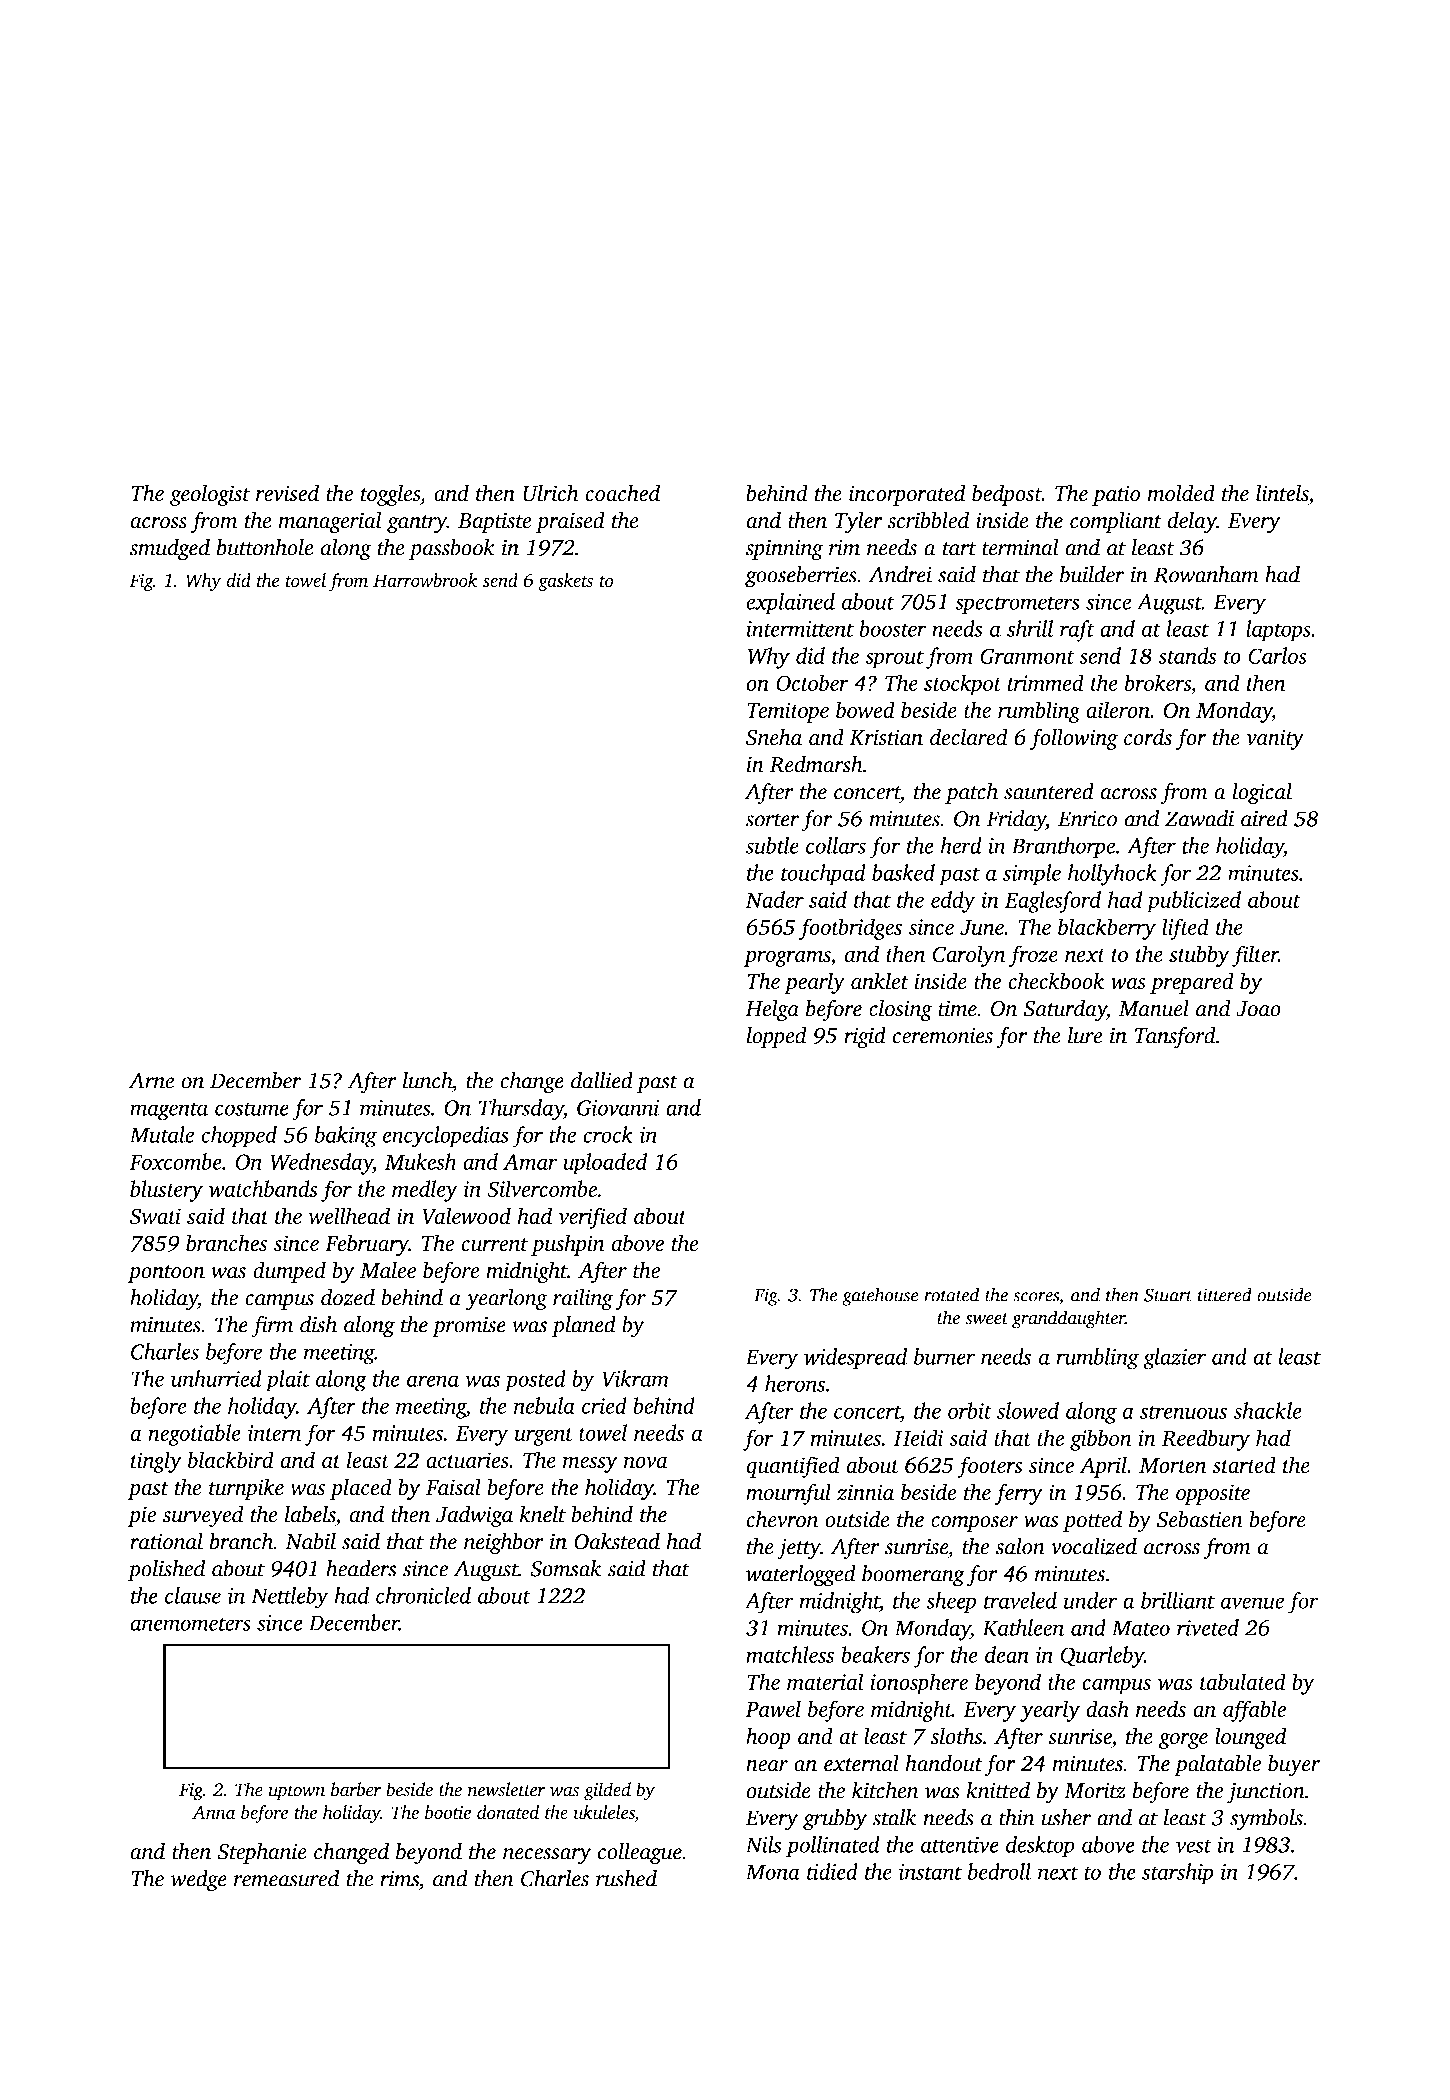  What do you see at coordinates (1225, 1294) in the screenshot?
I see `tittered` at bounding box center [1225, 1294].
